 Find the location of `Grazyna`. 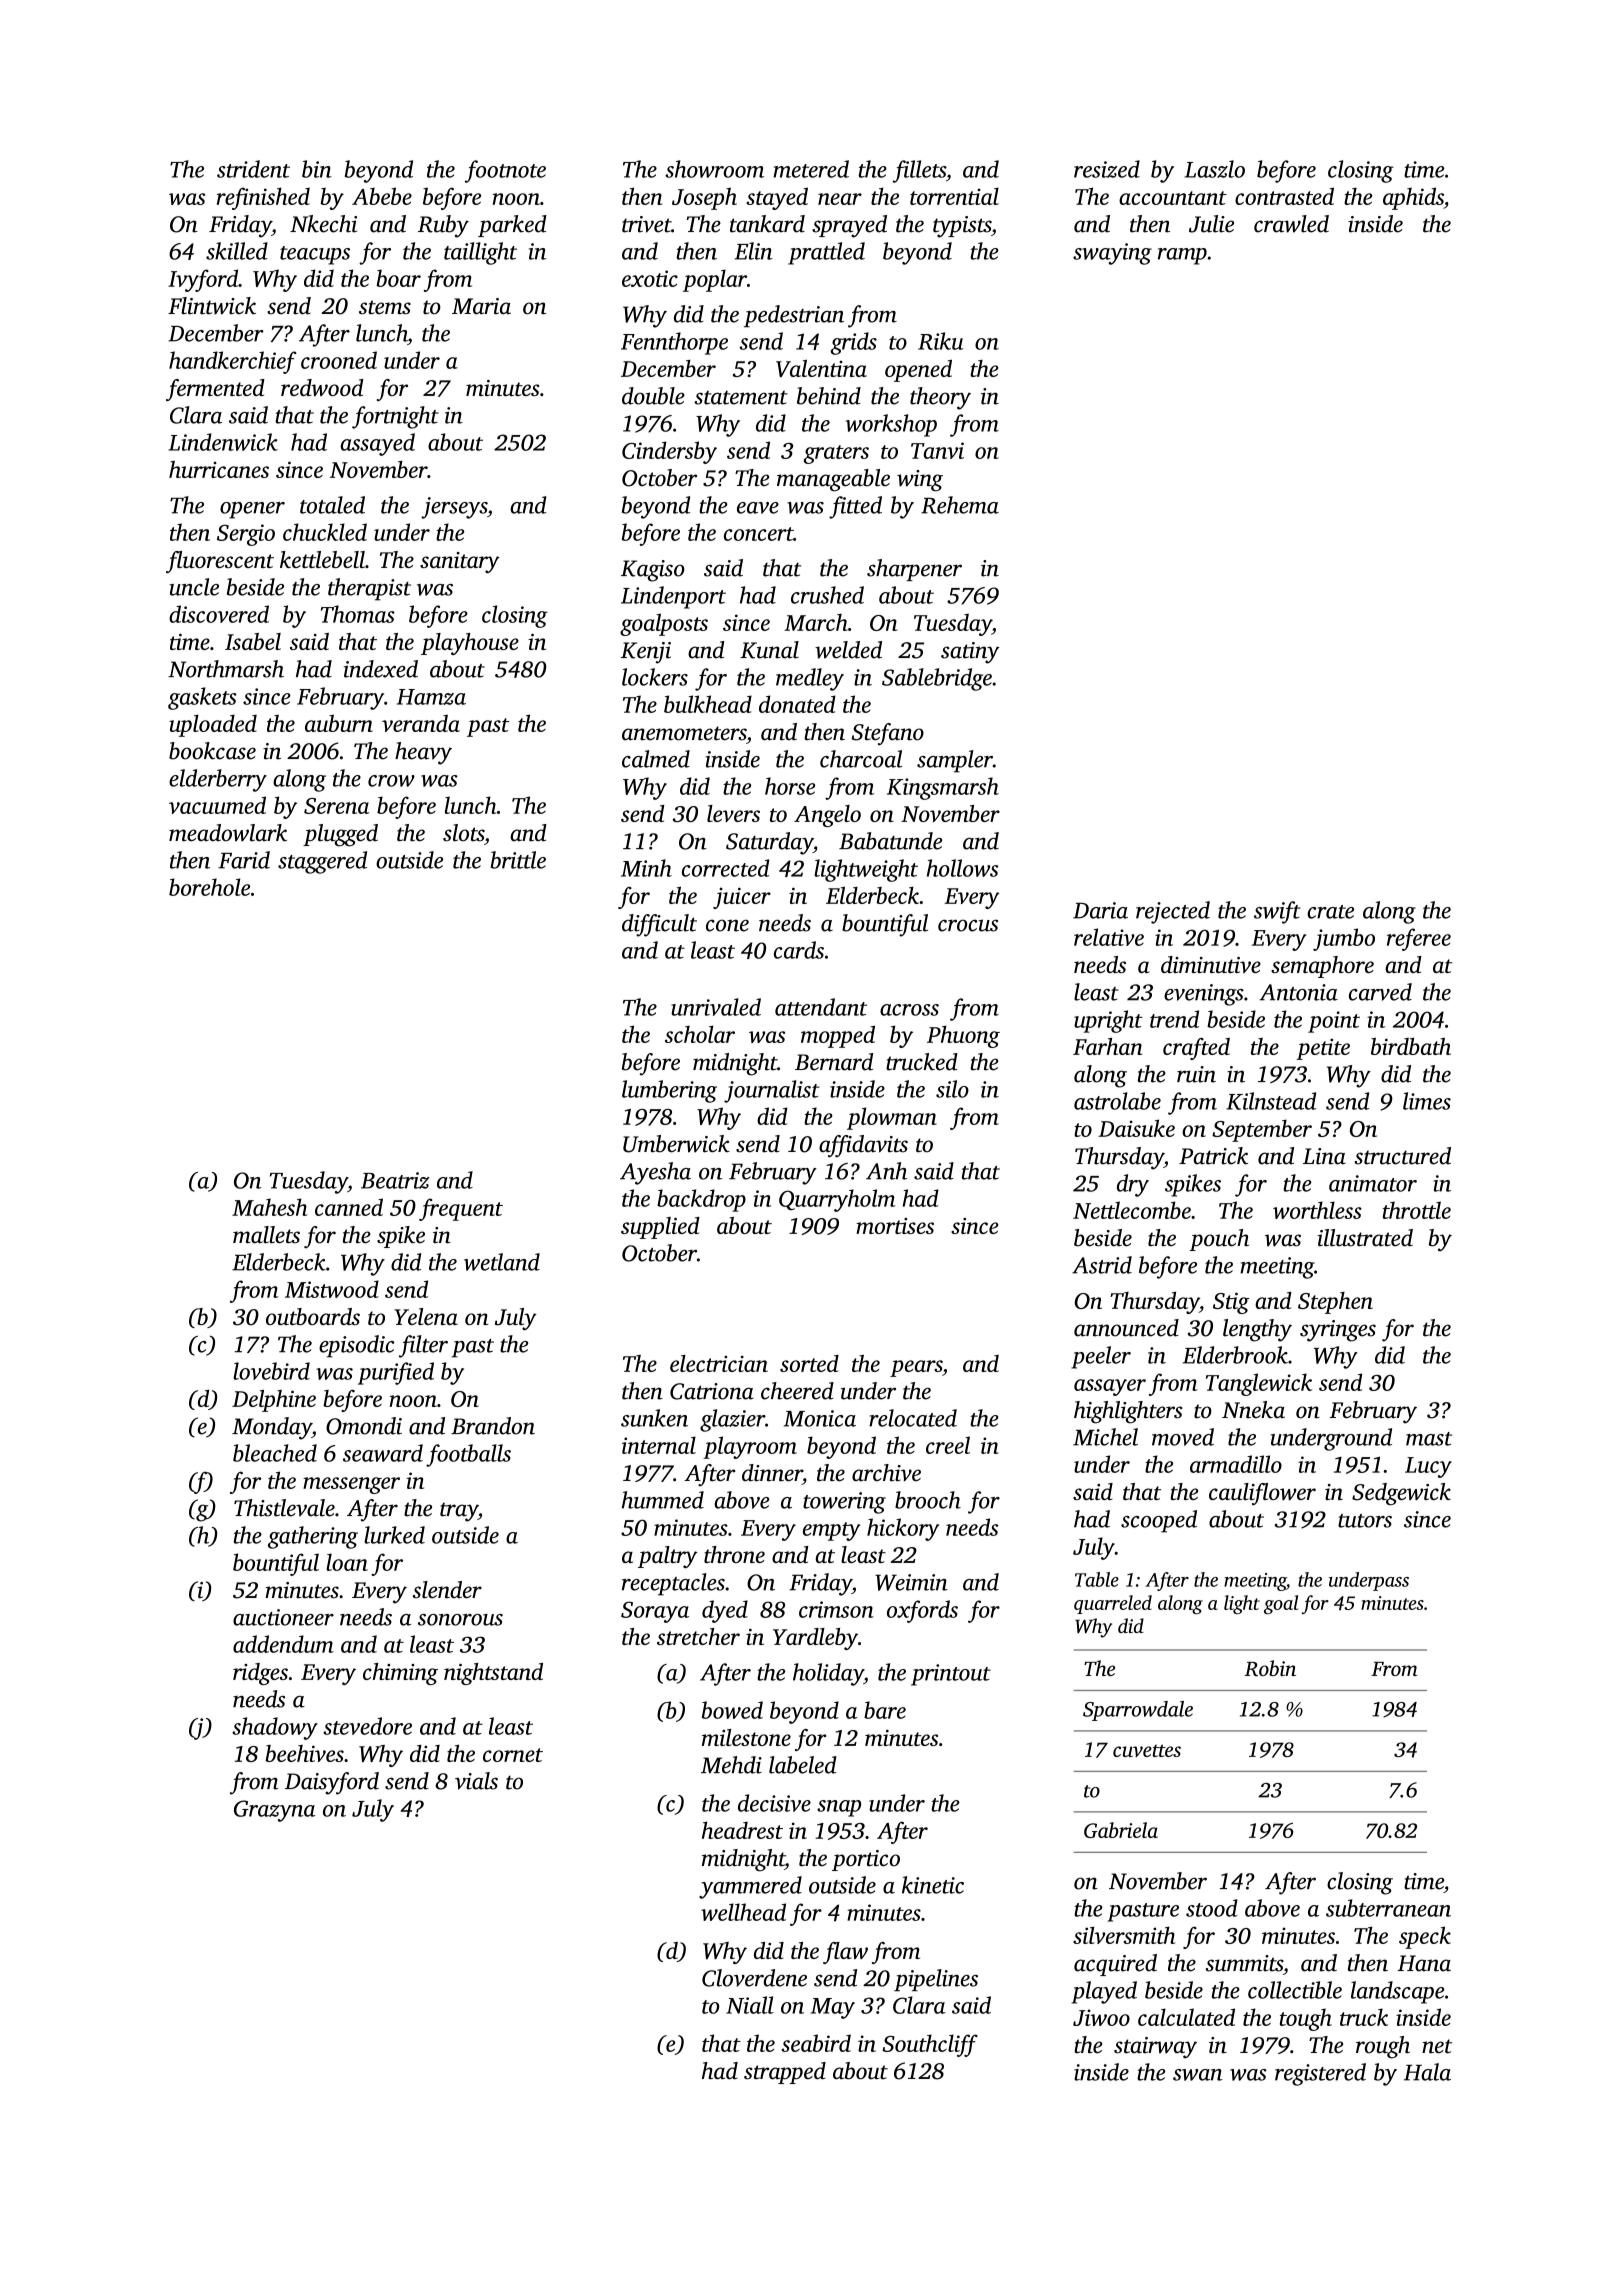

Grazyna is located at coordinates (275, 1811).
